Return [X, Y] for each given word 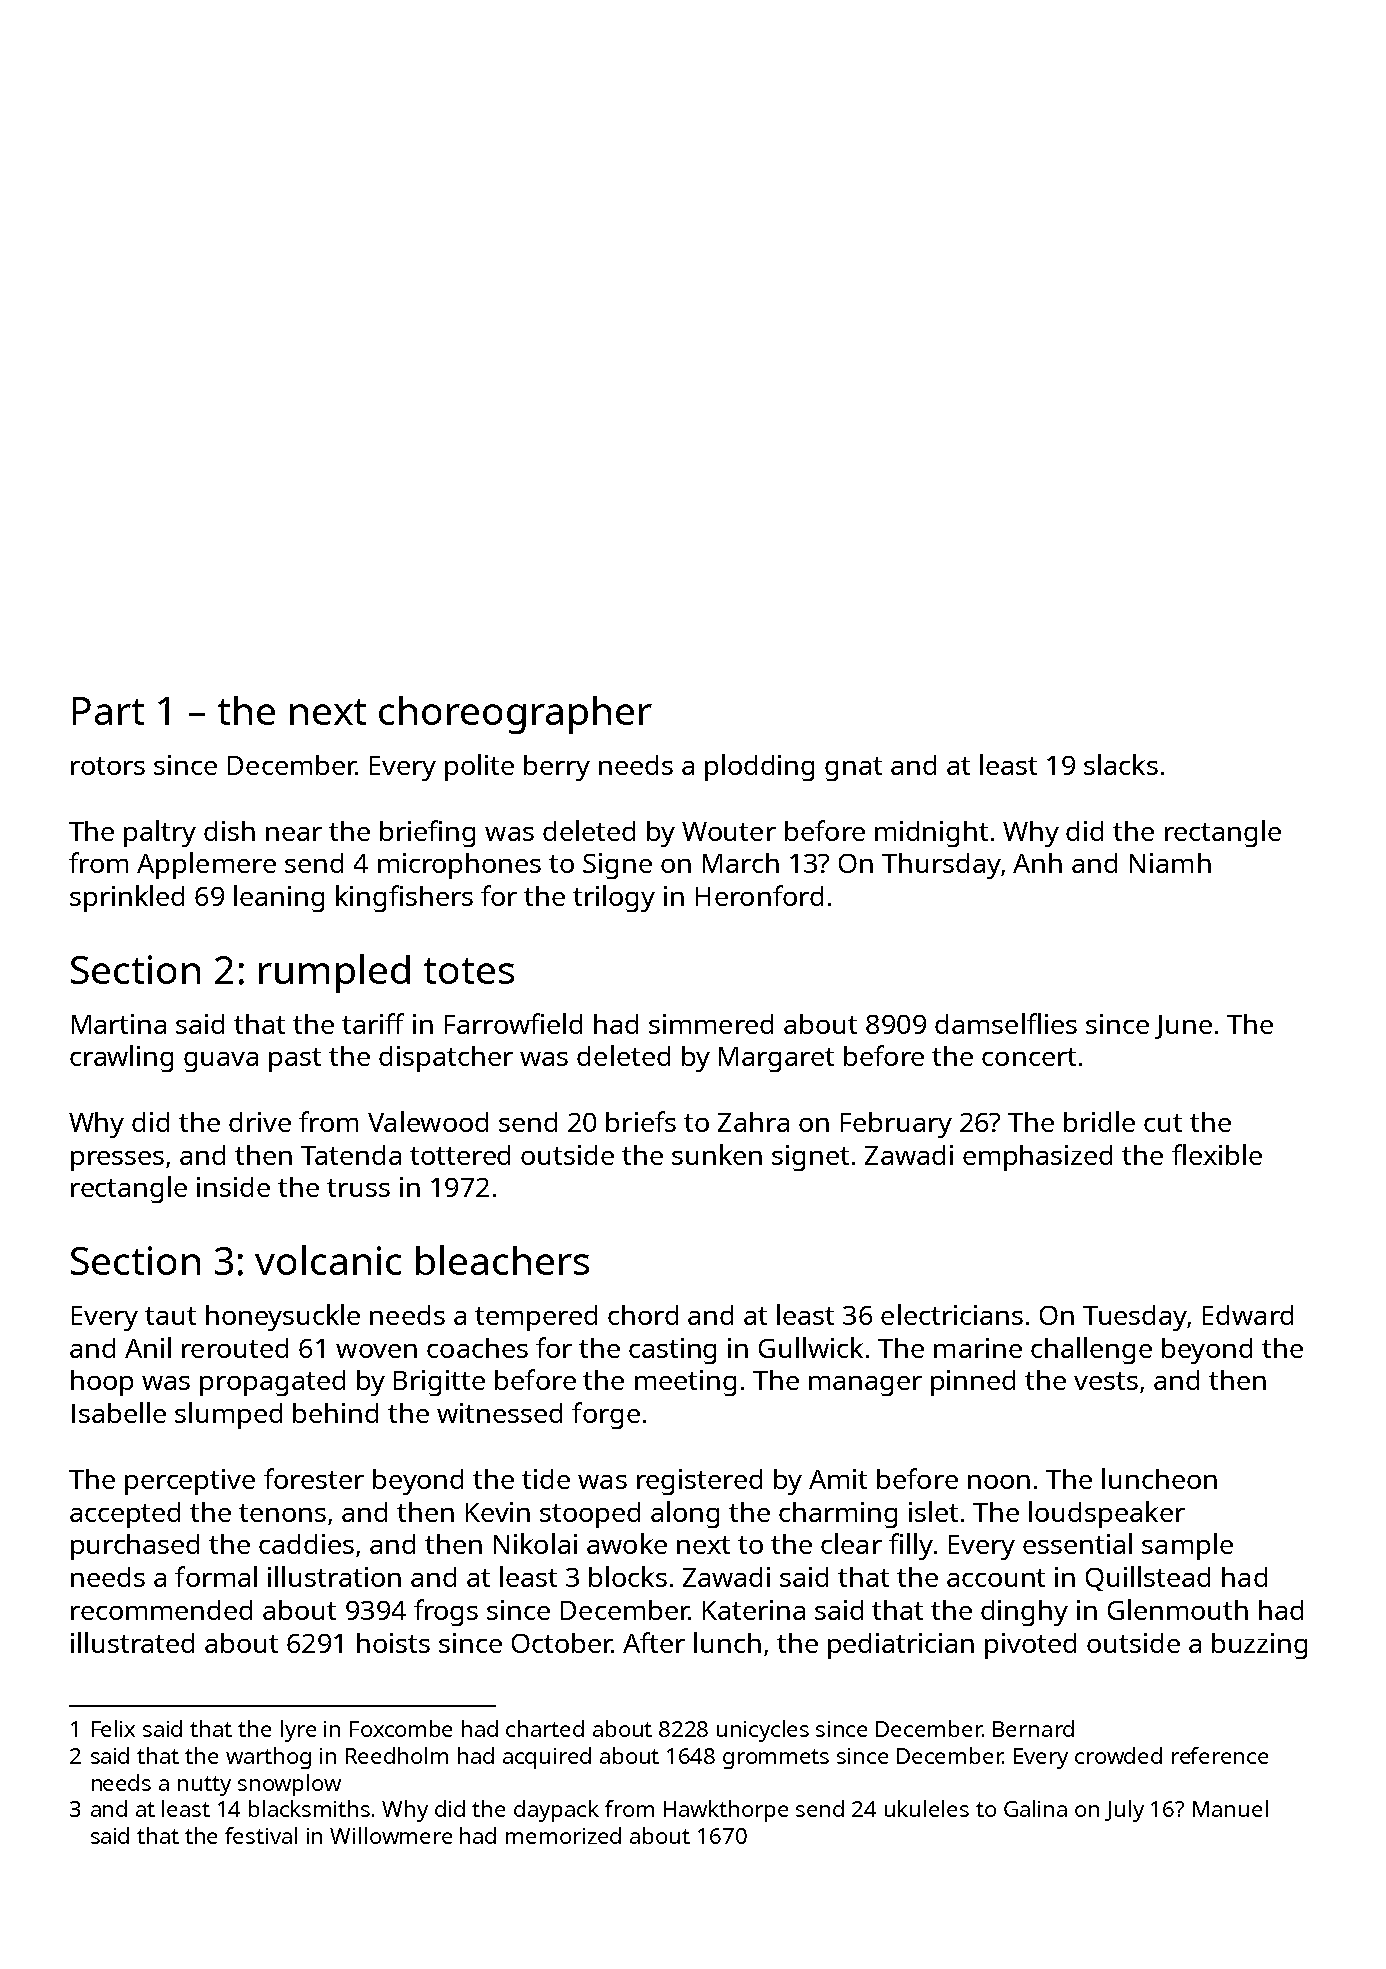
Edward [1248, 1315]
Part [108, 711]
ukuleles [927, 1808]
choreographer [515, 715]
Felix [113, 1728]
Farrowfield [513, 1023]
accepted [125, 1515]
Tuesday [1135, 1318]
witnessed [499, 1413]
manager [865, 1386]
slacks [1121, 764]
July [1124, 1811]
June [1183, 1027]
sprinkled [127, 898]
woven [376, 1351]
